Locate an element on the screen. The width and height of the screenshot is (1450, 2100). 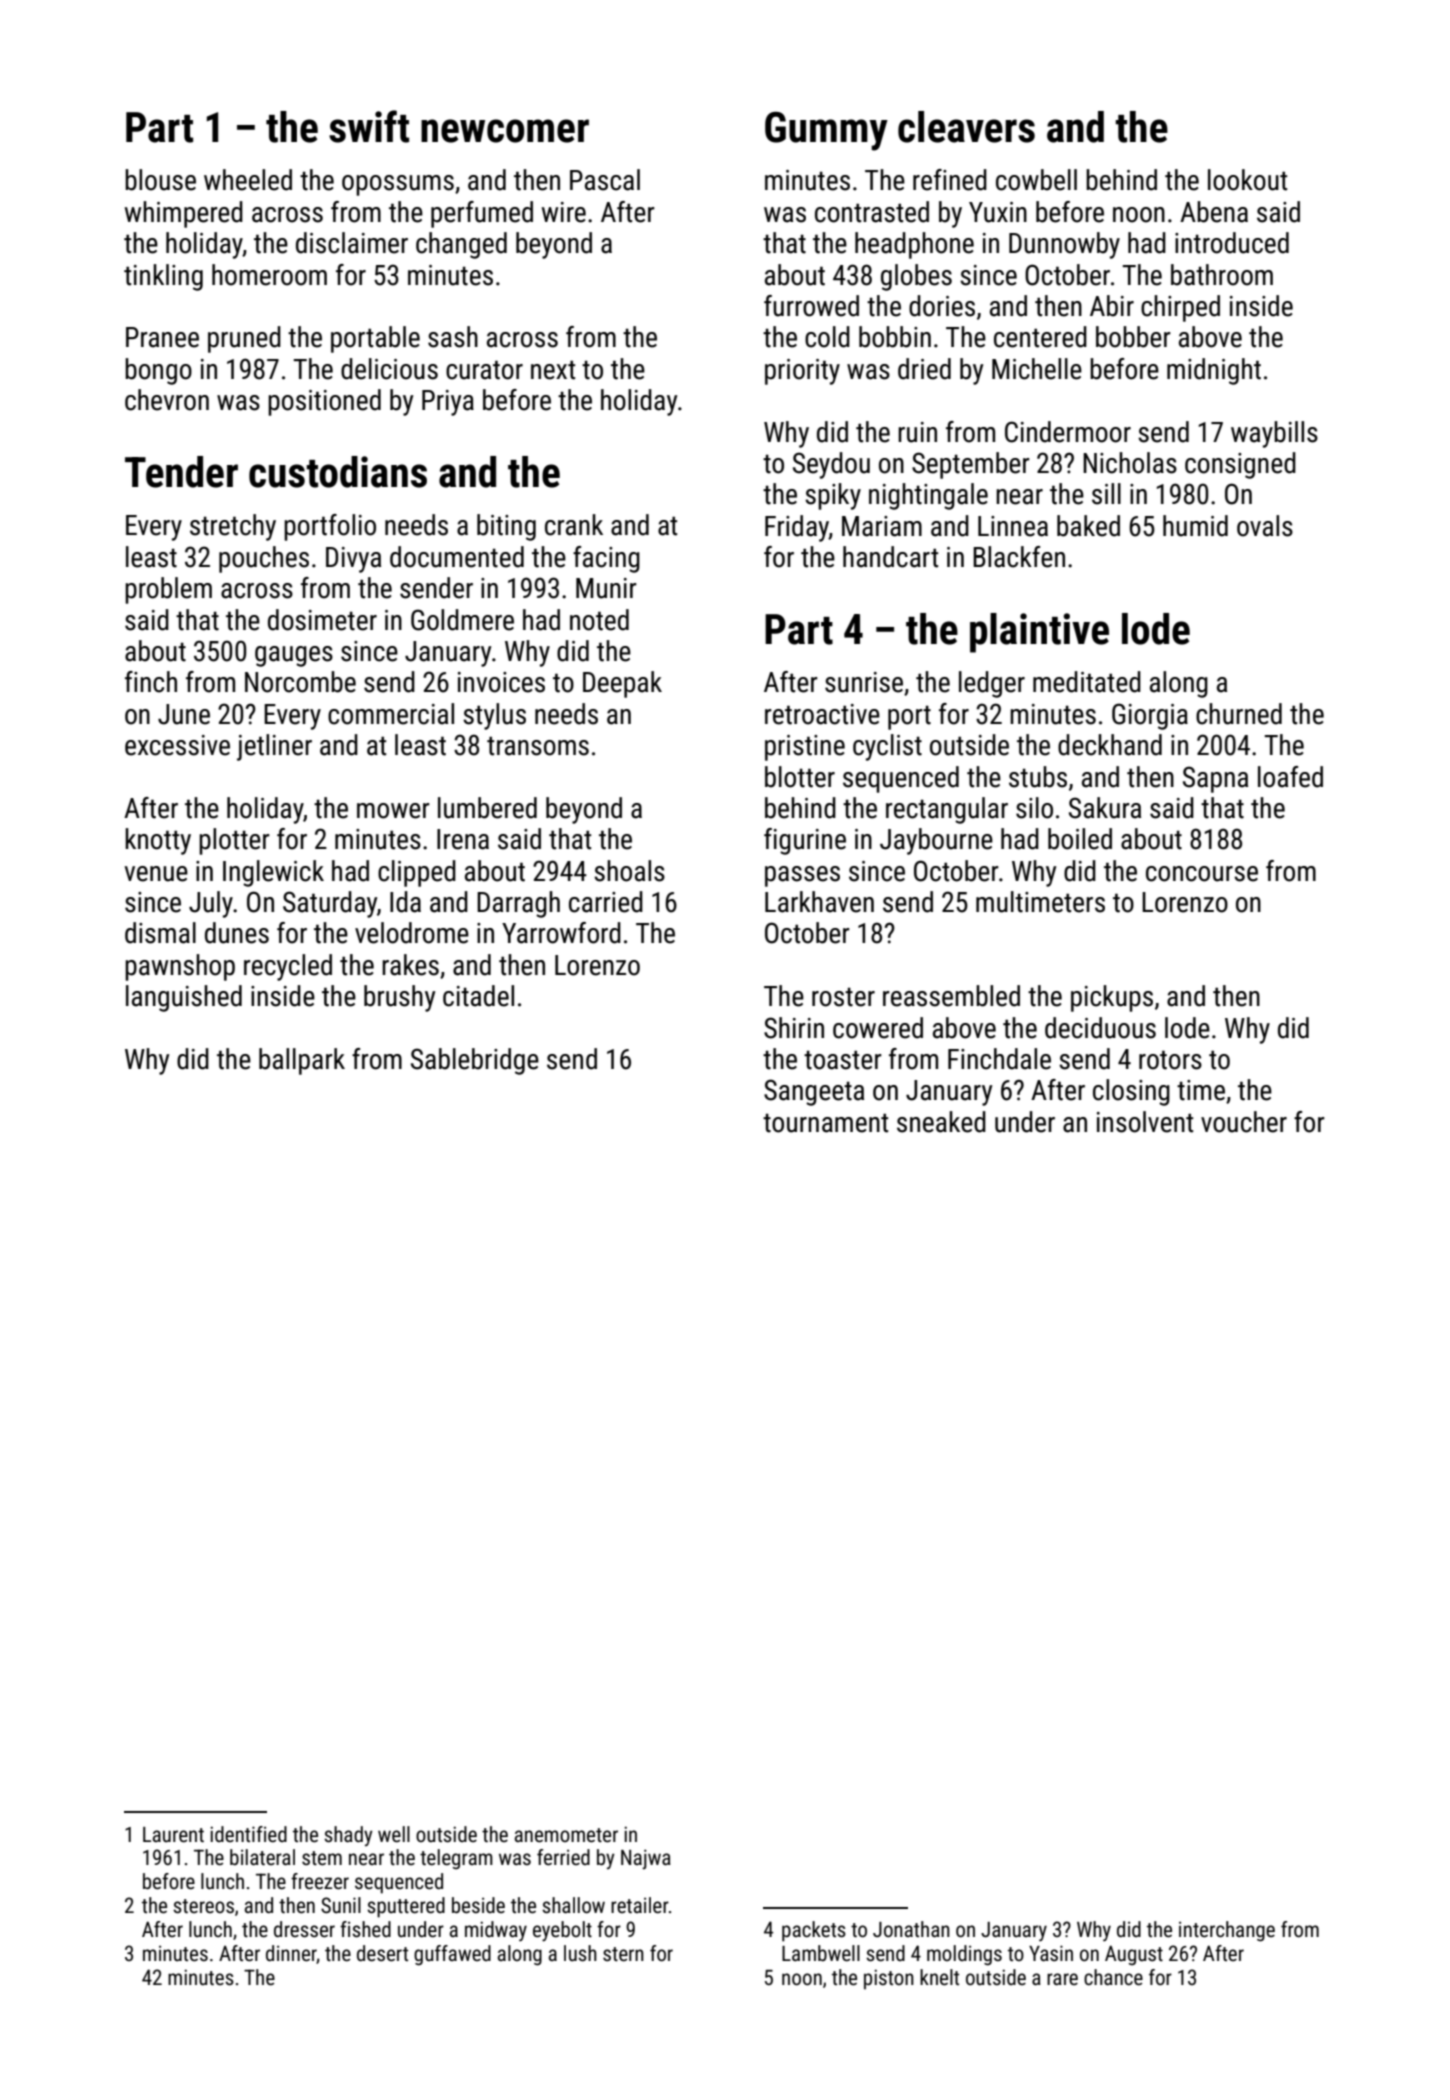
interchange is located at coordinates (1227, 1931).
